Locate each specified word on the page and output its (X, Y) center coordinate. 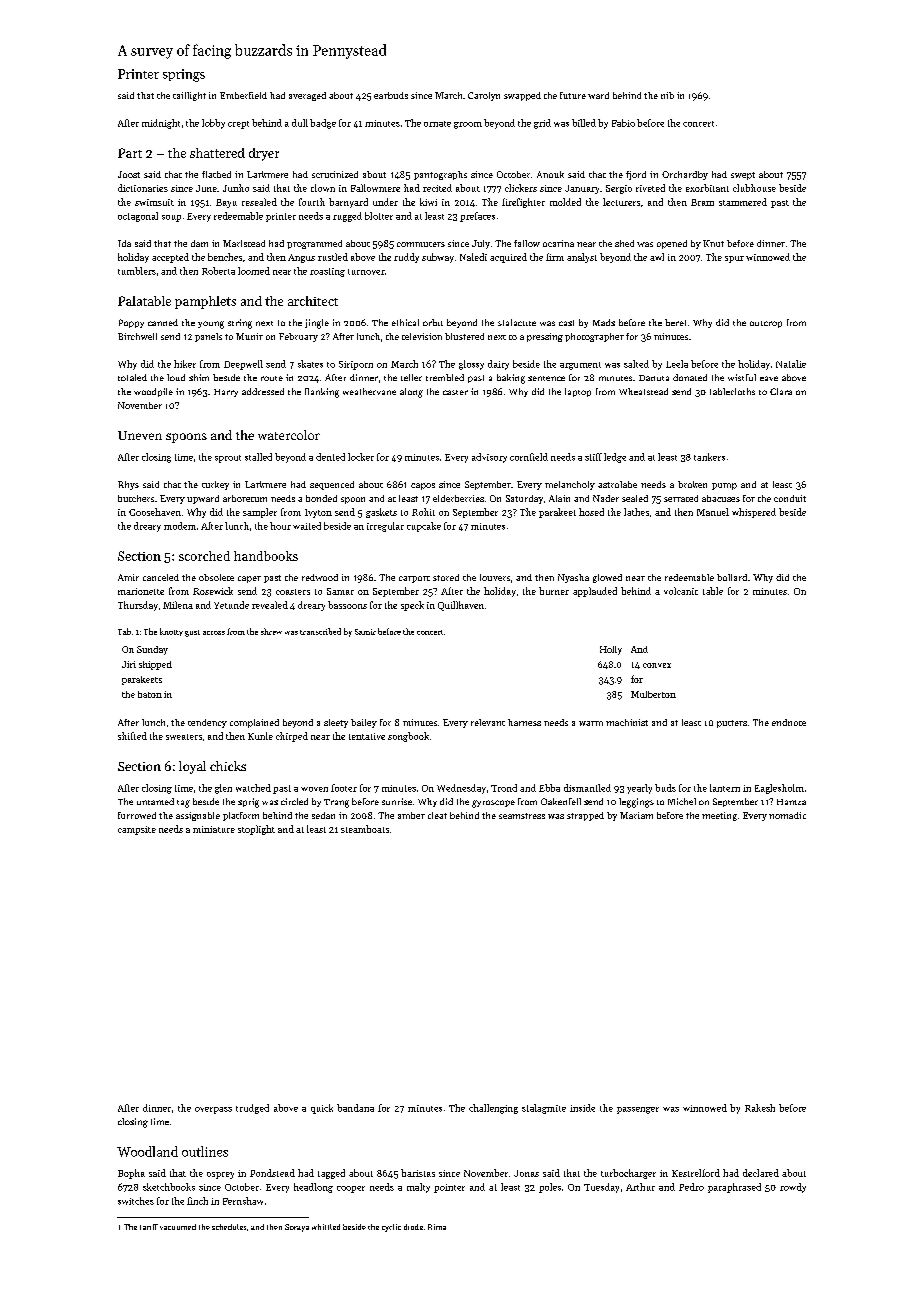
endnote (789, 722)
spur (734, 259)
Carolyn (484, 96)
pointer (449, 1188)
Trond (504, 788)
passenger (638, 1110)
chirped (292, 737)
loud (176, 377)
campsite (137, 830)
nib (667, 95)
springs (184, 75)
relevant (488, 722)
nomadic (787, 815)
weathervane (369, 391)
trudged (252, 1109)
